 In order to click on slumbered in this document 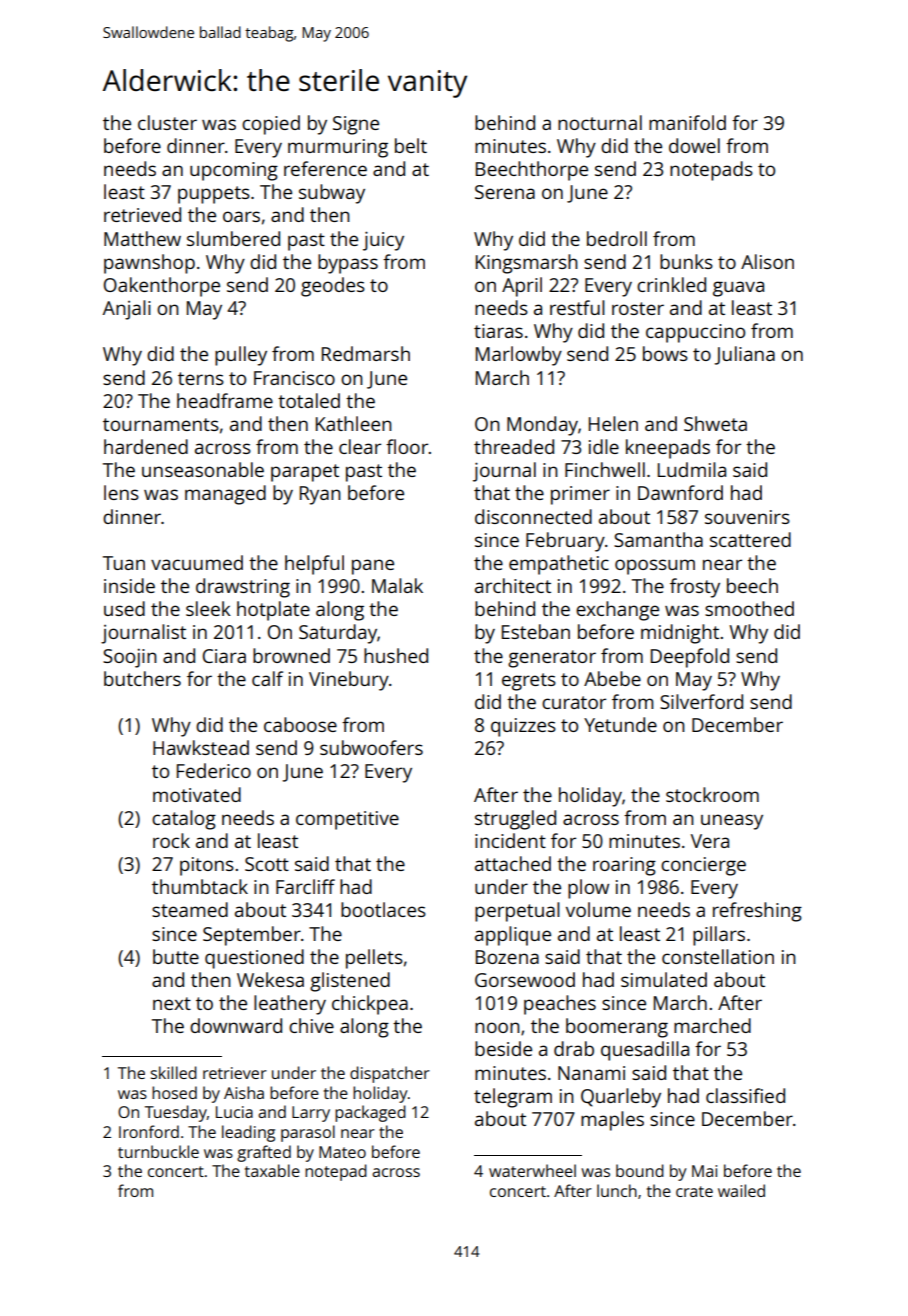, I will do `click(233, 238)`.
